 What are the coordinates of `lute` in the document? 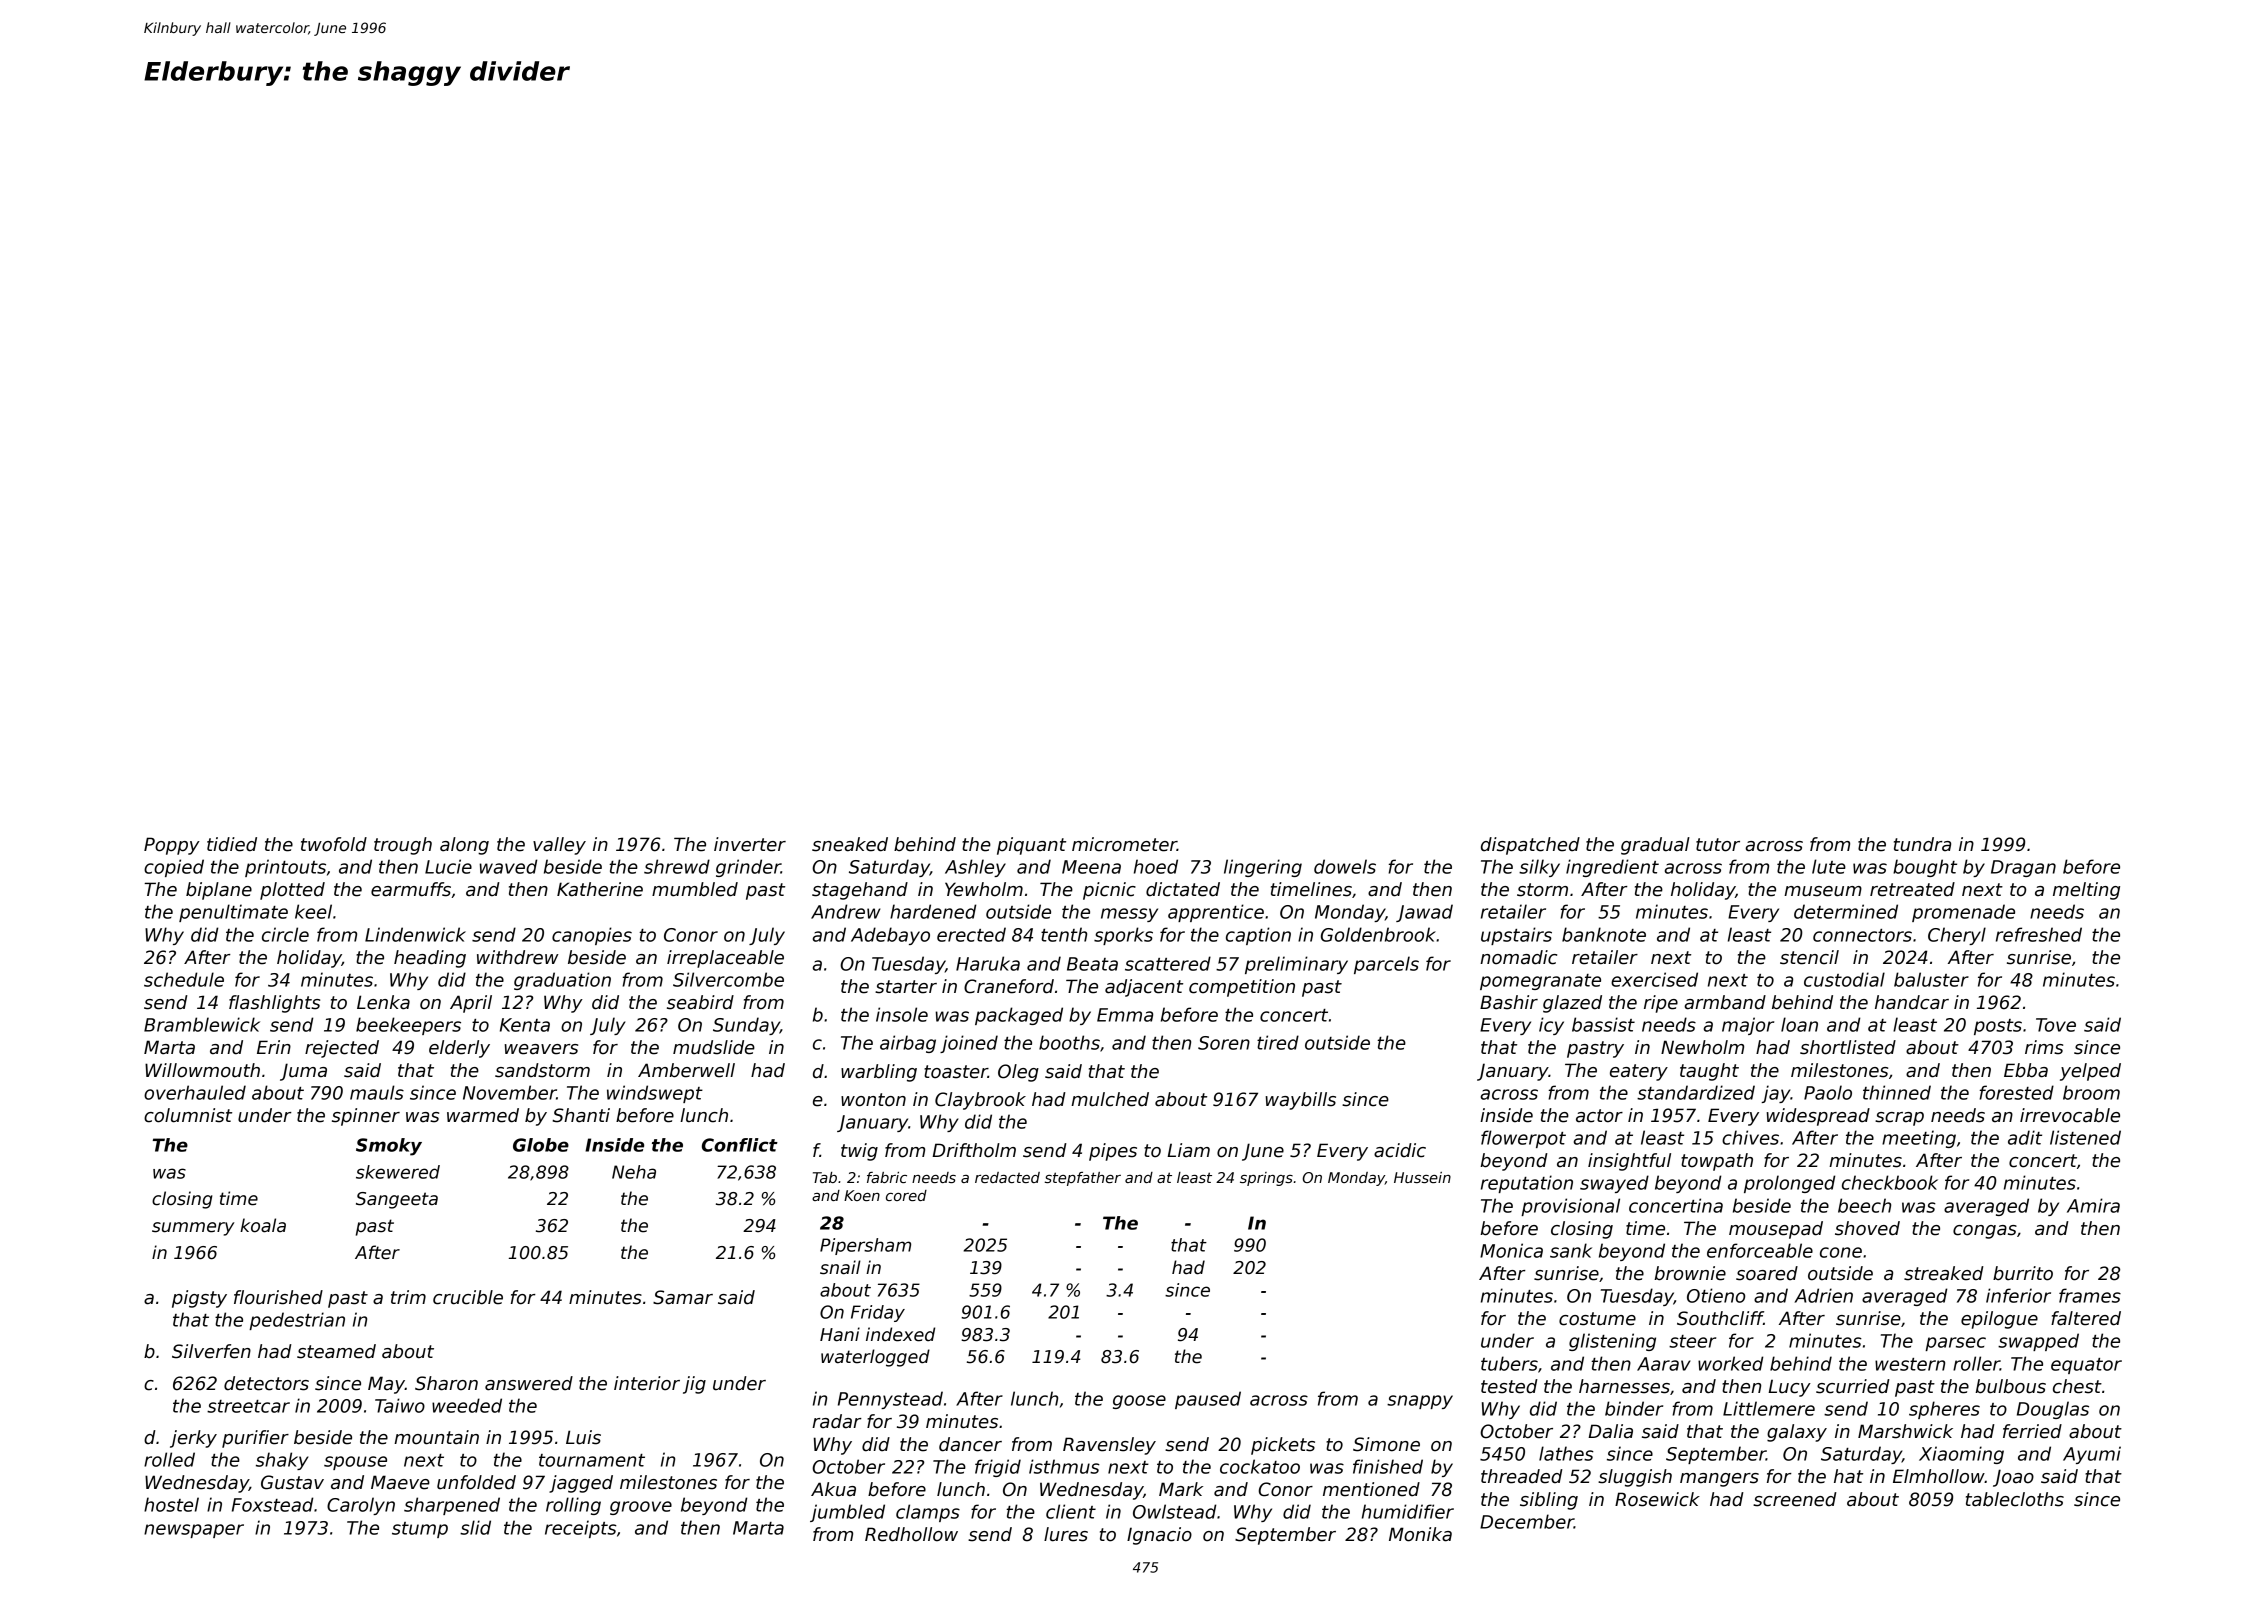 It's located at (1829, 866).
